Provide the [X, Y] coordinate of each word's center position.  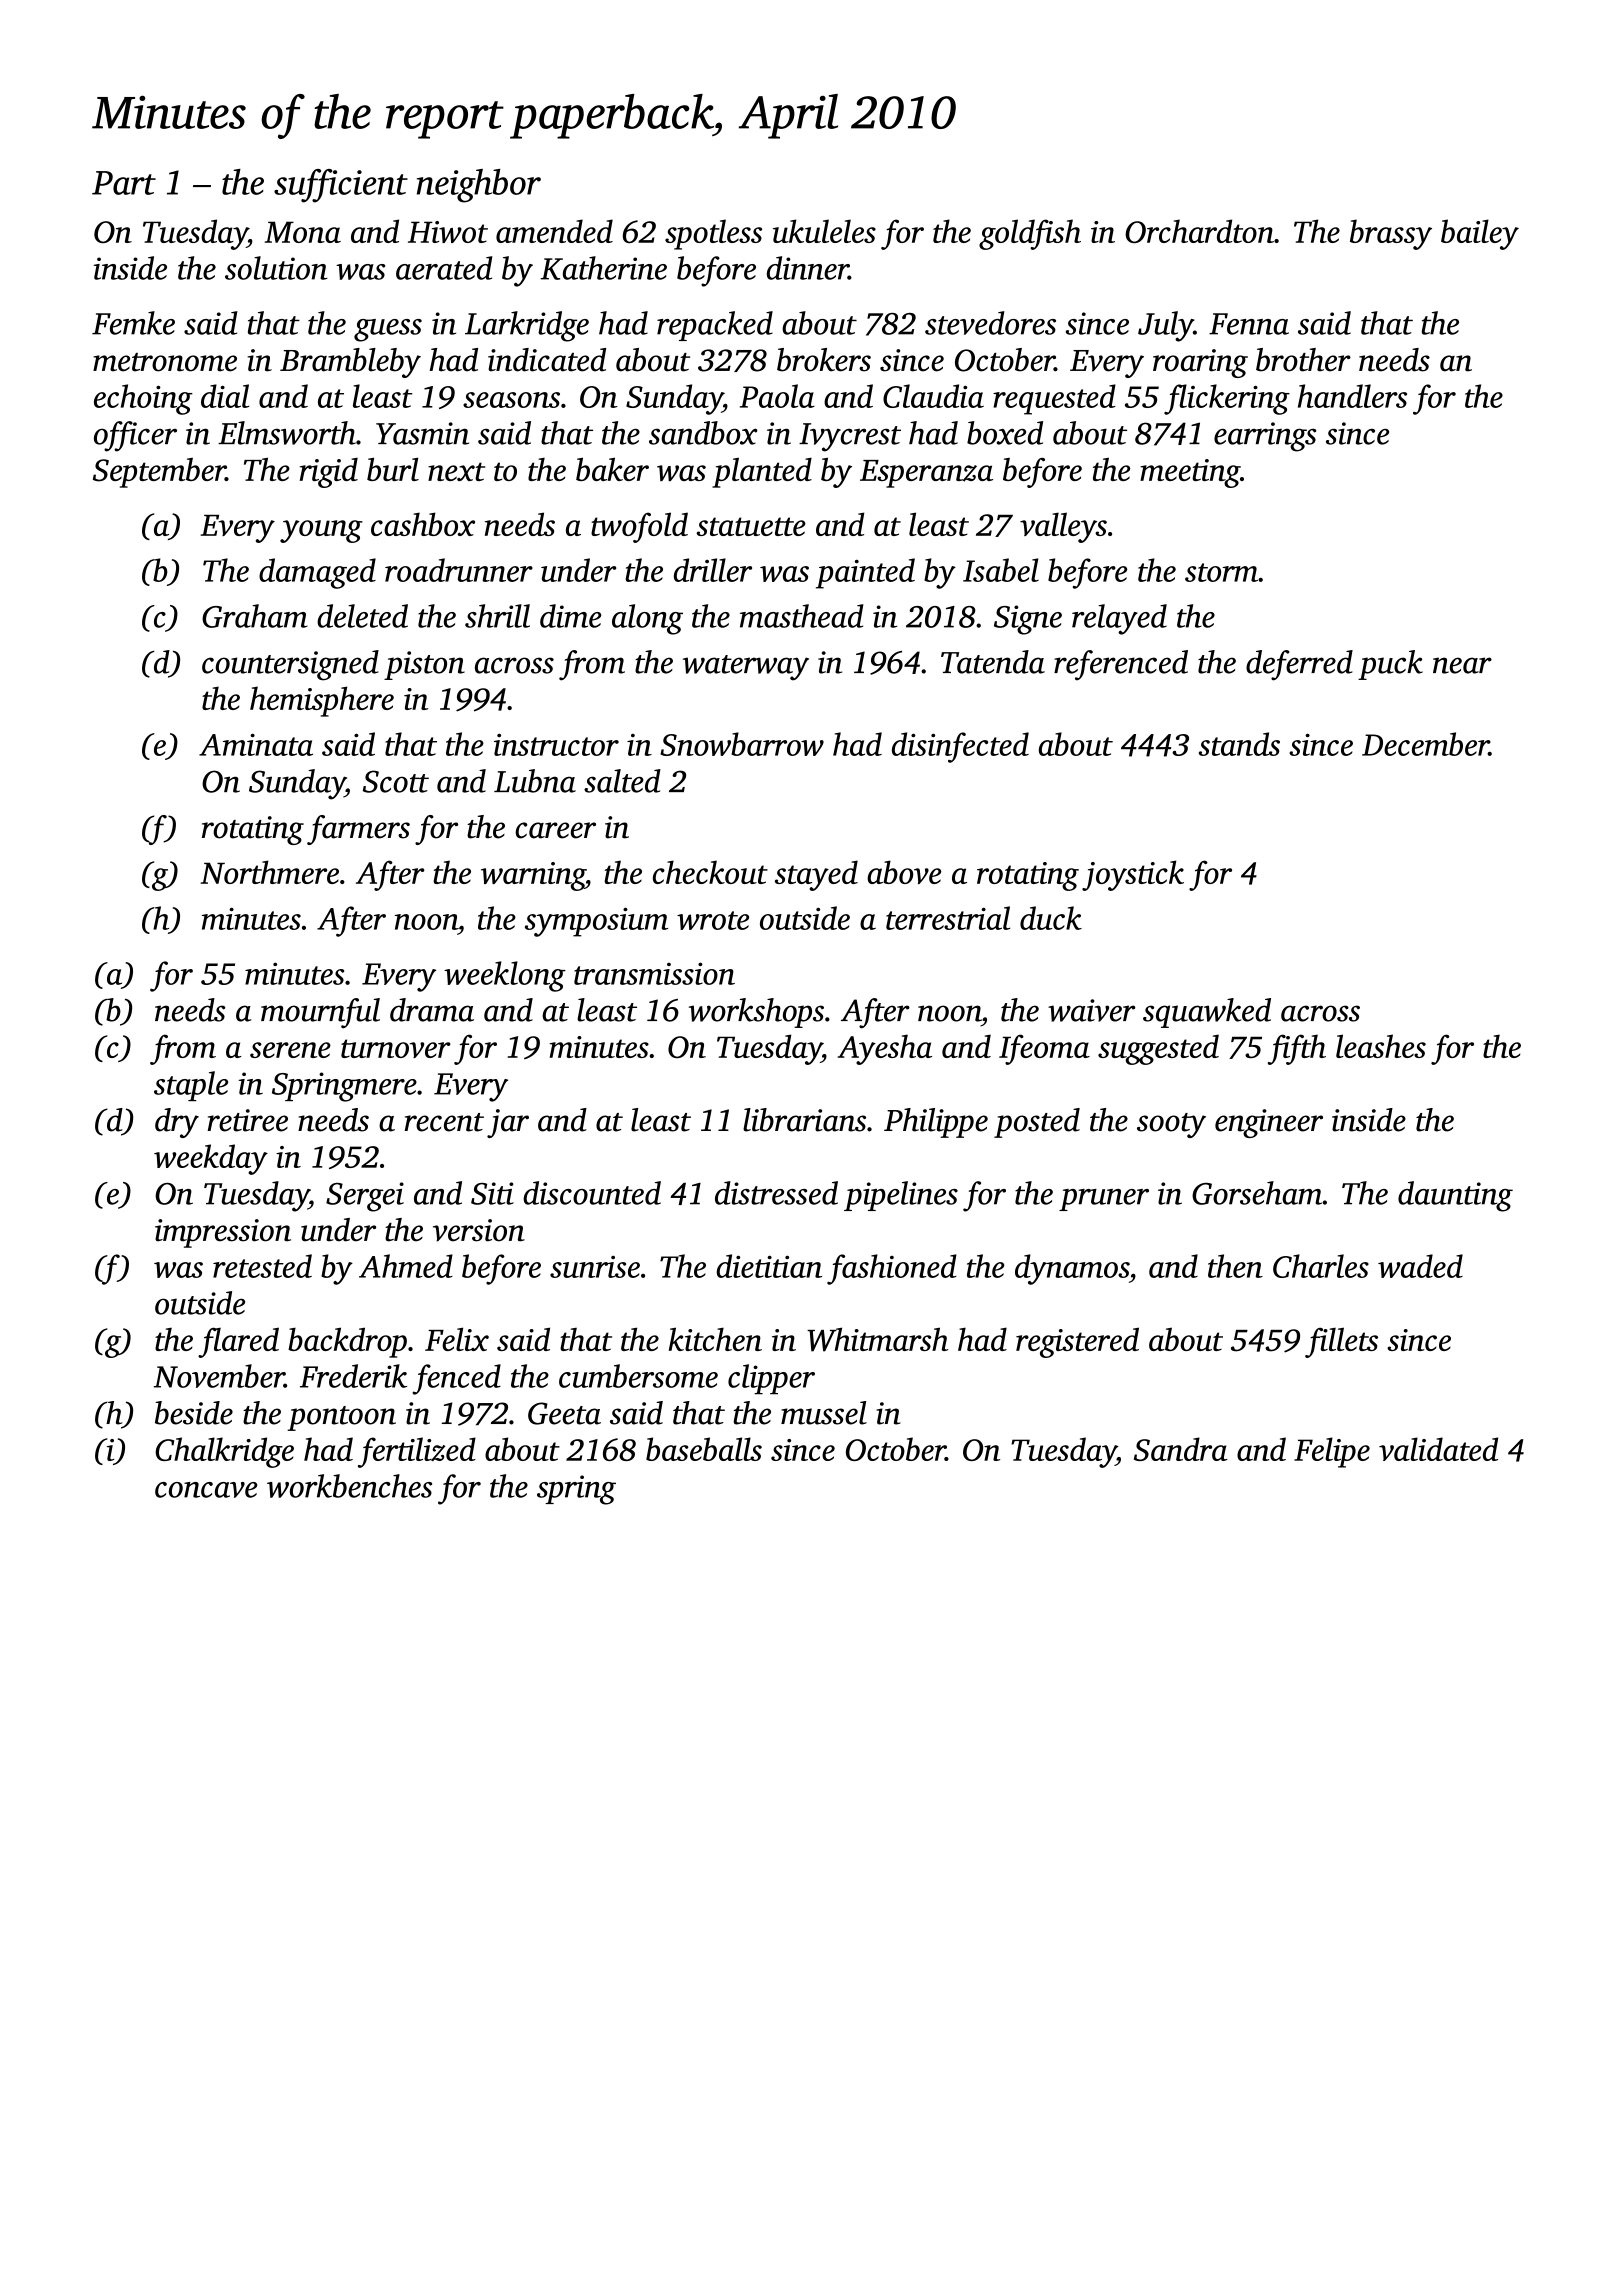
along [647, 619]
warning [533, 876]
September [159, 473]
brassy [1391, 234]
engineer [1269, 1123]
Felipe [1332, 1452]
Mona [303, 232]
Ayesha [884, 1049]
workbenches [349, 1486]
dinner [808, 268]
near [1462, 665]
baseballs [704, 1449]
